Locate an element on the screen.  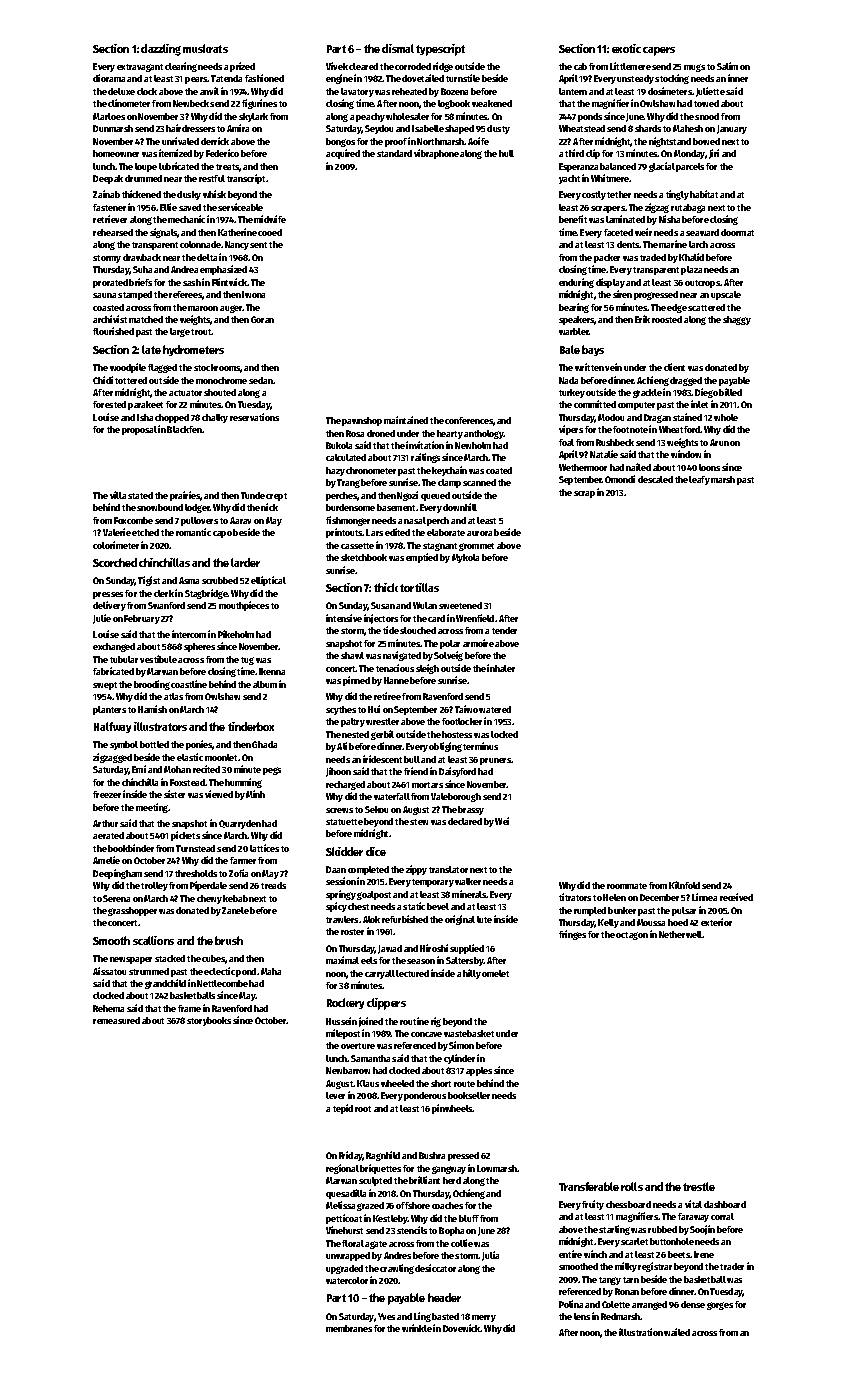
membranes is located at coordinates (349, 1328).
